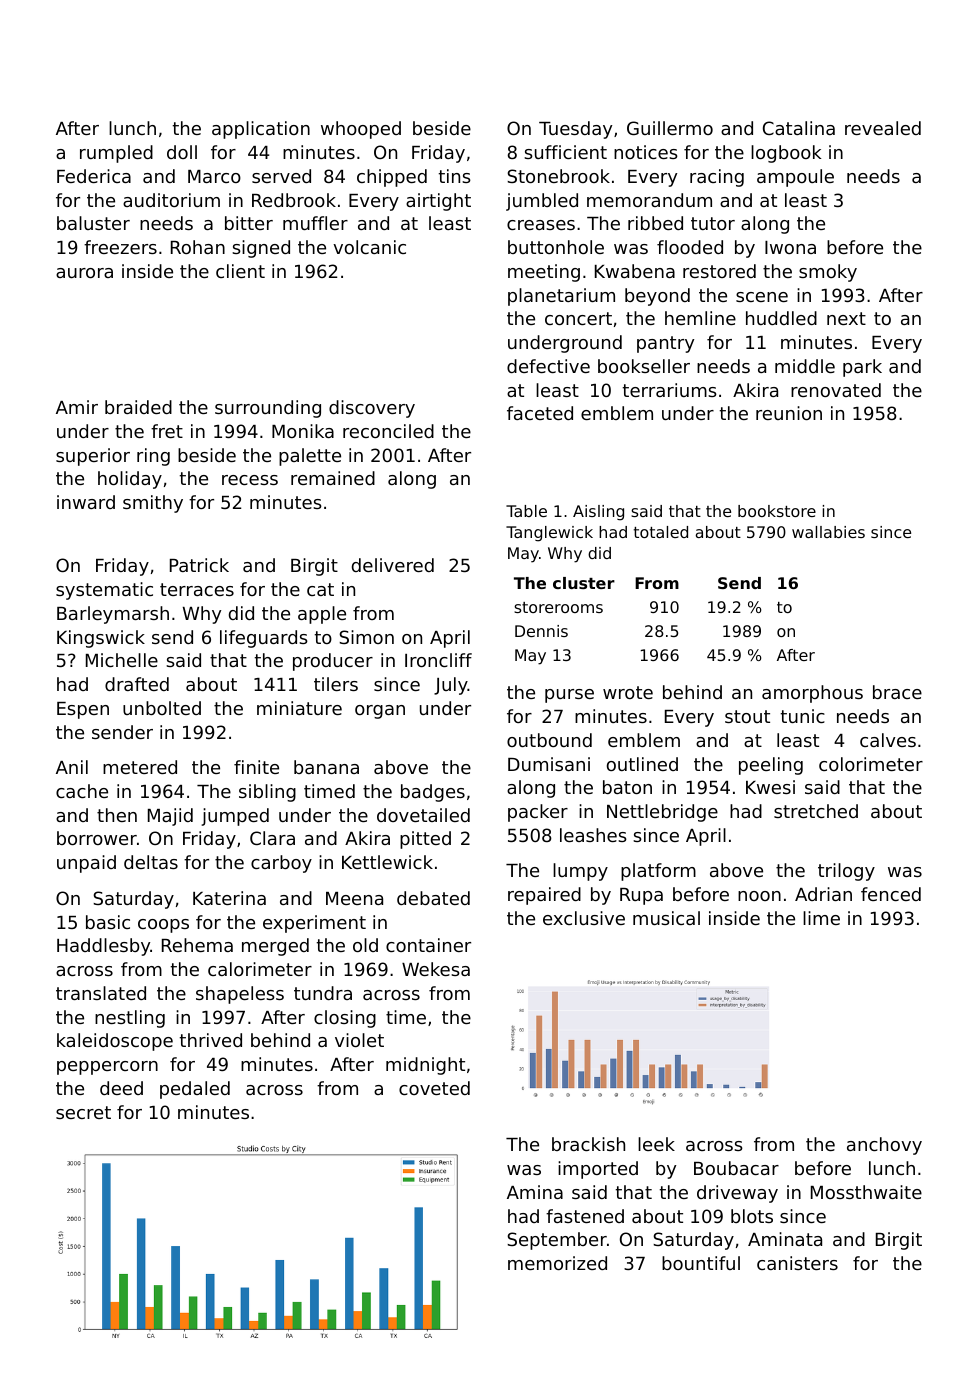 This screenshot has width=978, height=1389. What do you see at coordinates (670, 128) in the screenshot?
I see `Guillermo` at bounding box center [670, 128].
